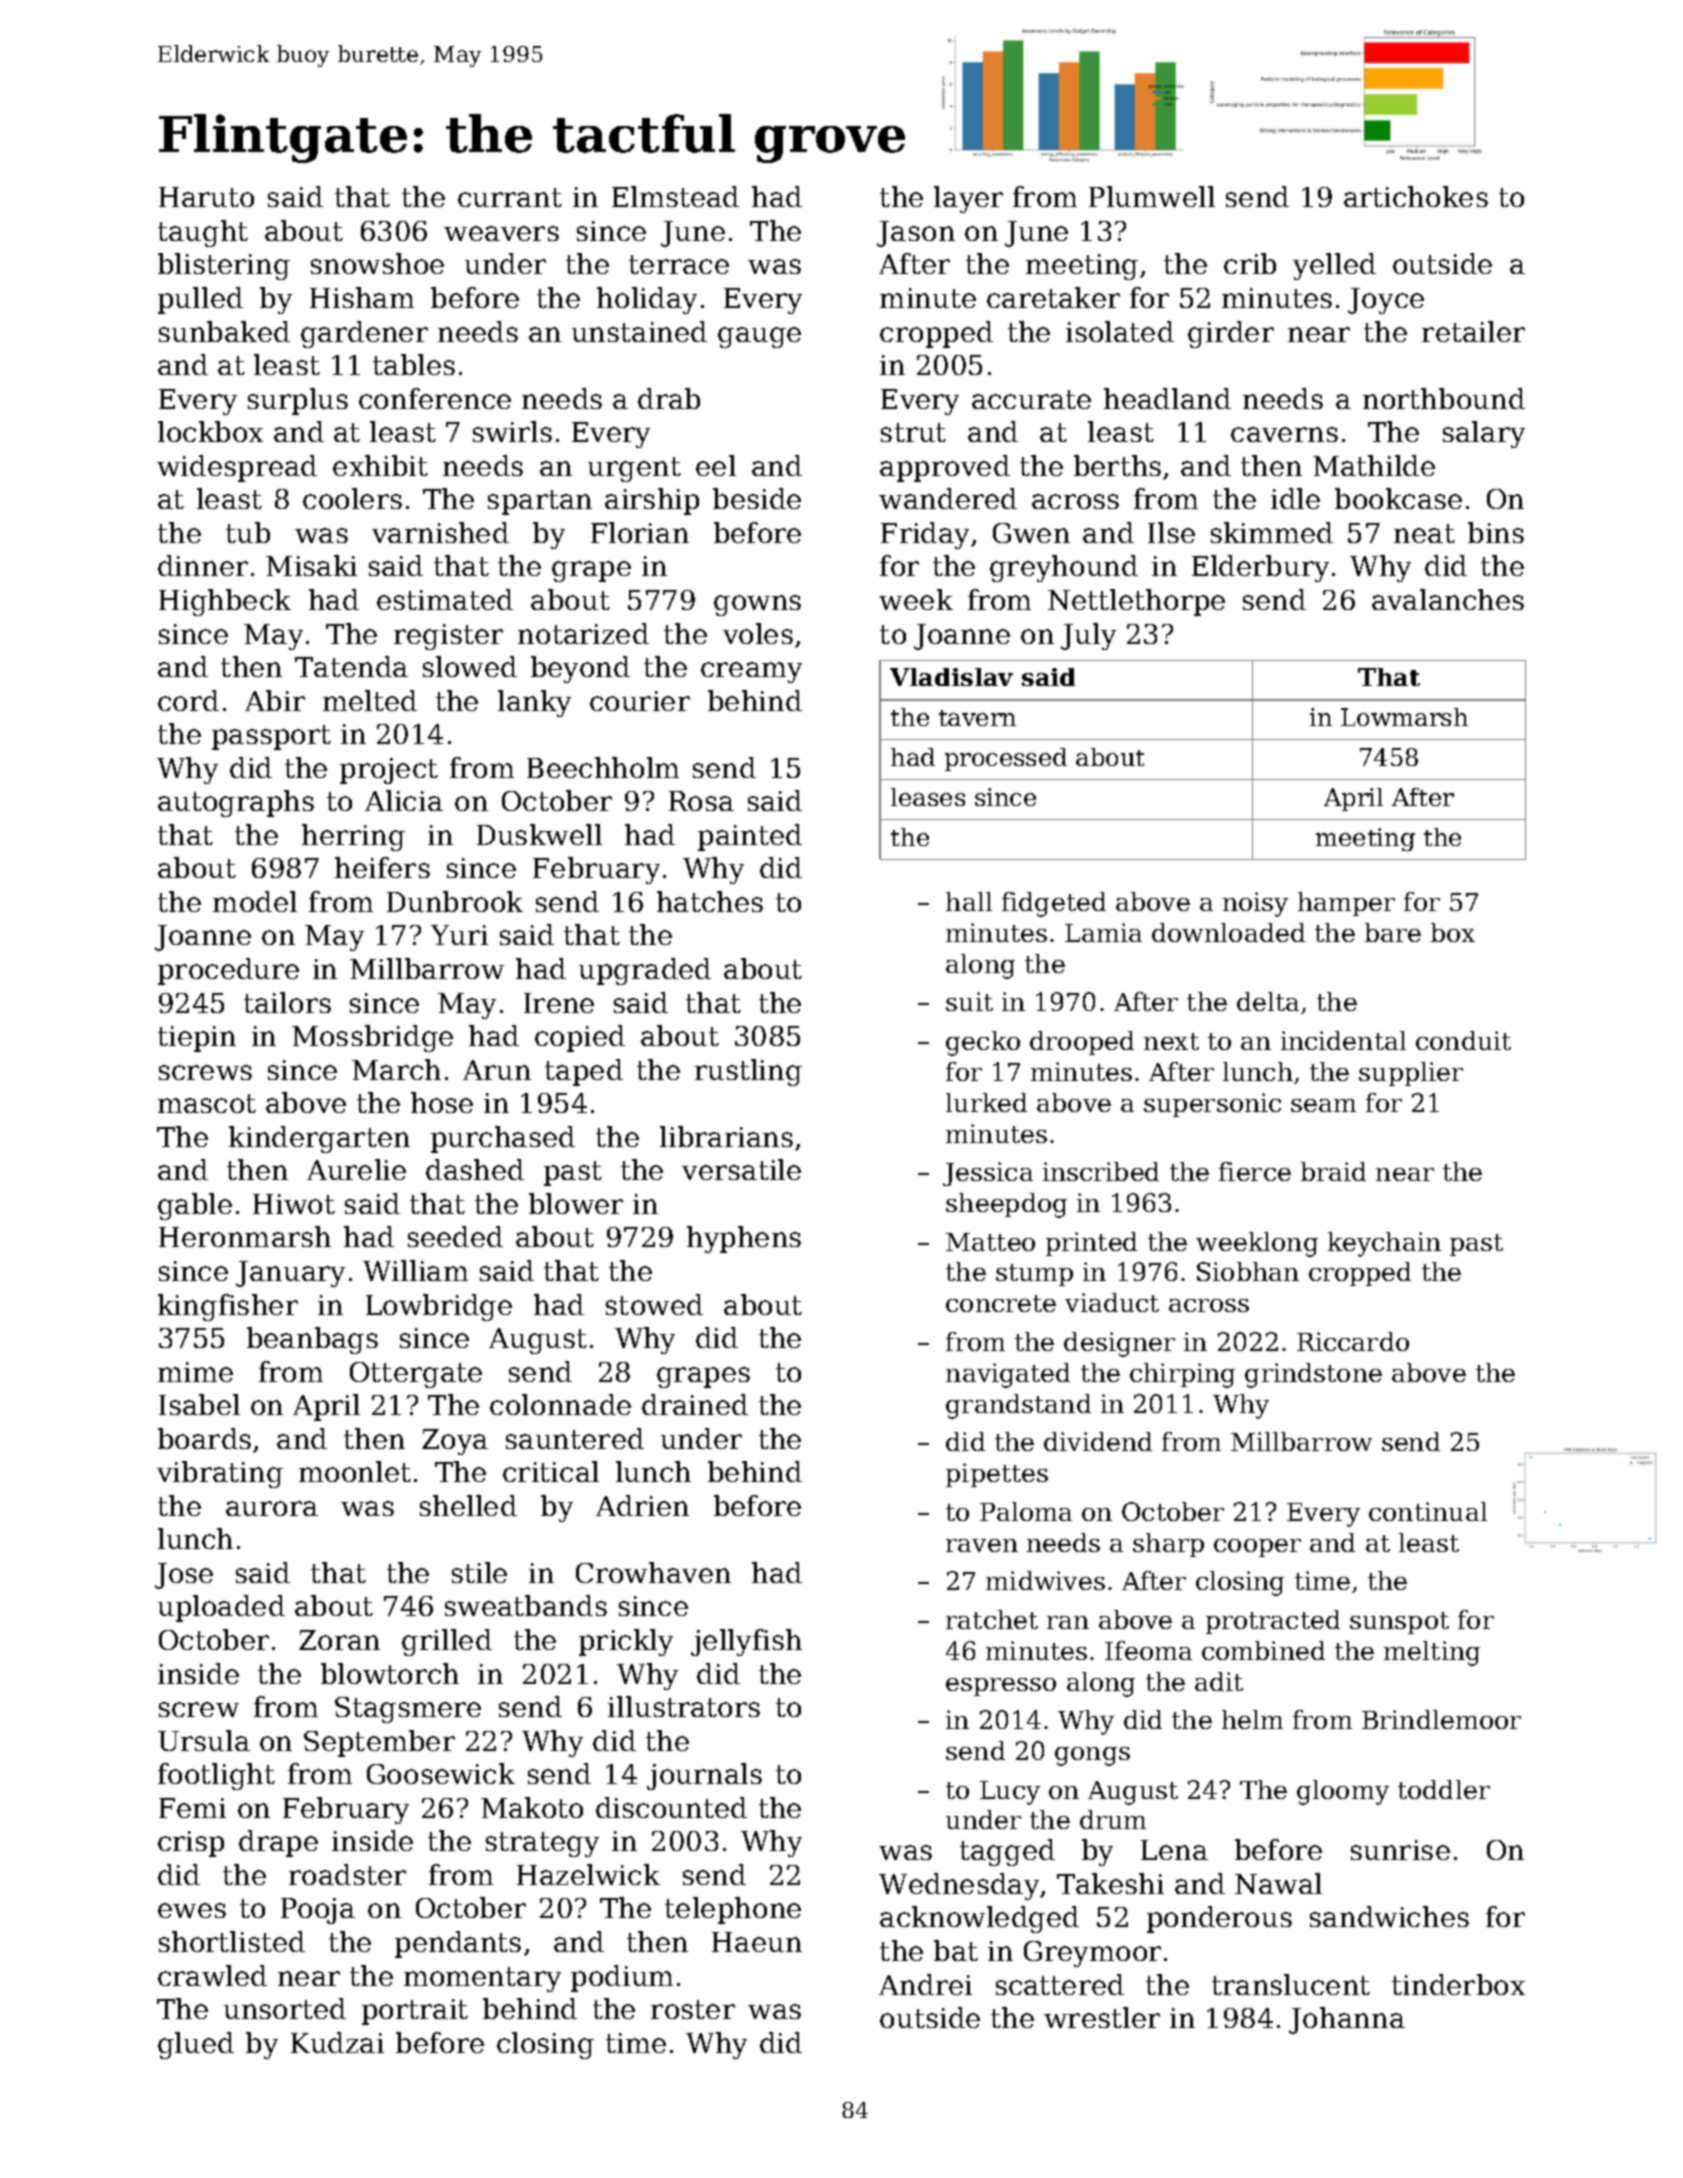 This image has width=1683, height=2178. Describe the element at coordinates (675, 196) in the image. I see `Elmstead` at that location.
